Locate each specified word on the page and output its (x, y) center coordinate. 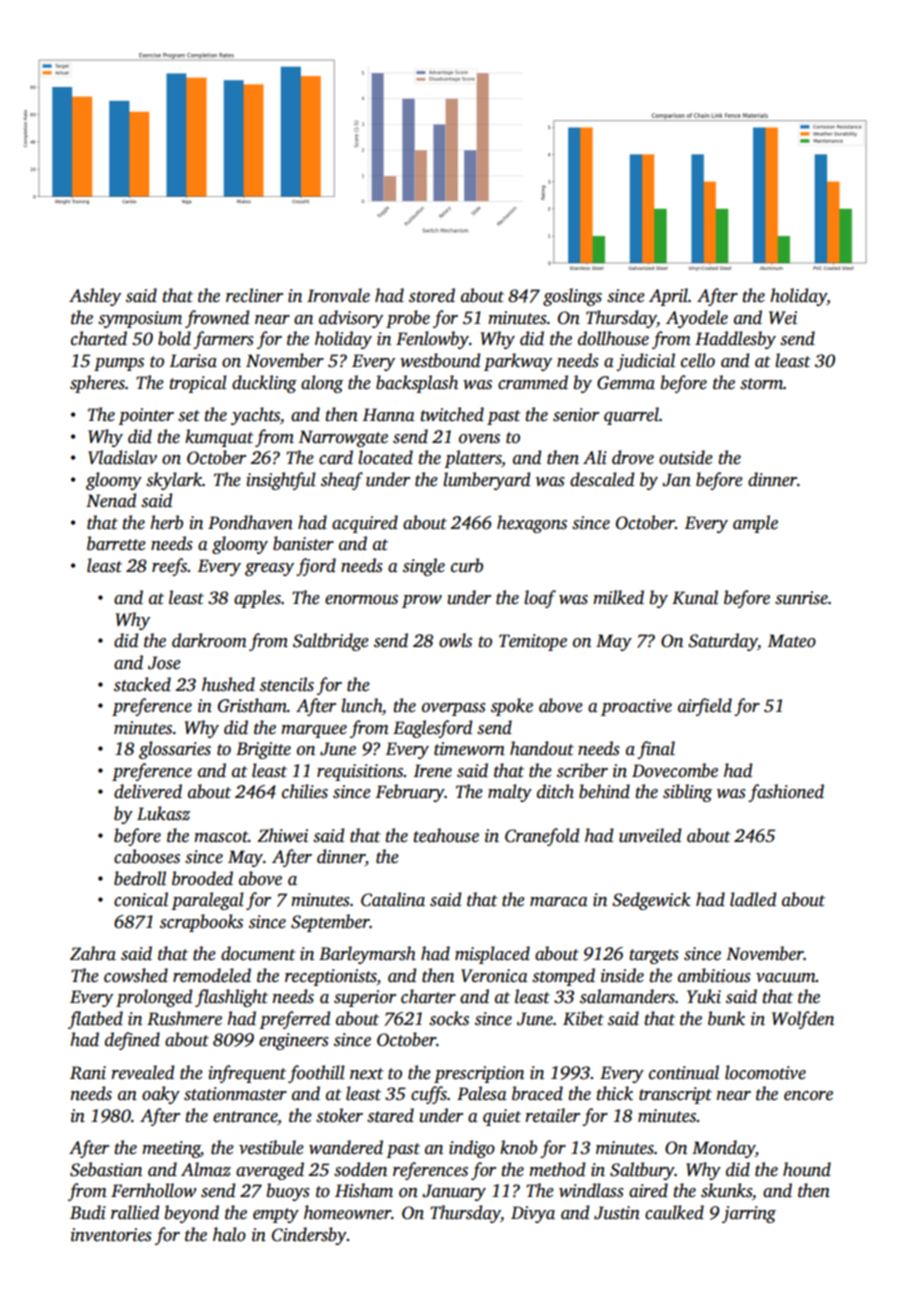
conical (141, 899)
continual (684, 1072)
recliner (254, 295)
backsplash (417, 384)
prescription (479, 1074)
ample (755, 524)
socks (449, 1018)
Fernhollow (153, 1190)
